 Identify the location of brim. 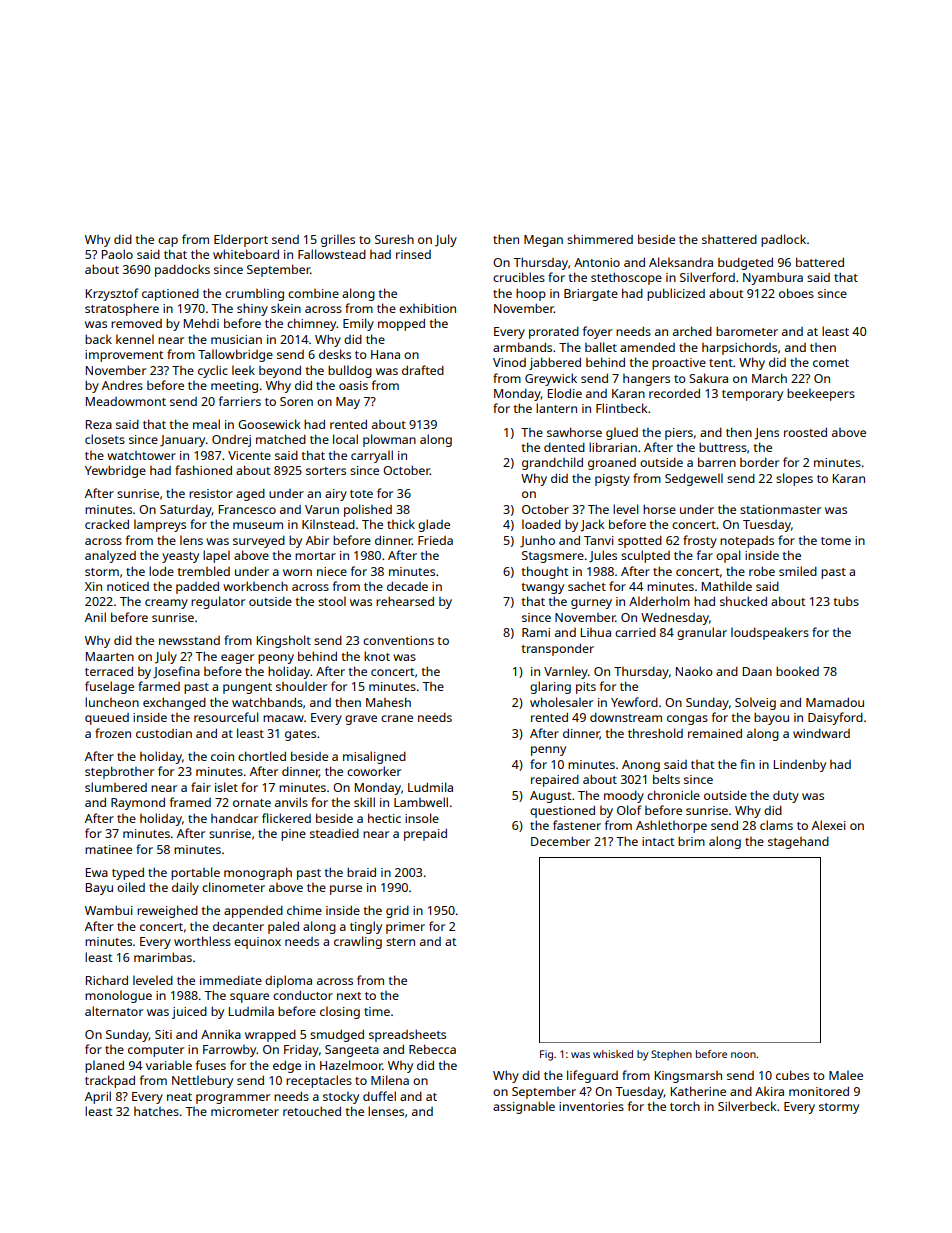
(691, 841).
